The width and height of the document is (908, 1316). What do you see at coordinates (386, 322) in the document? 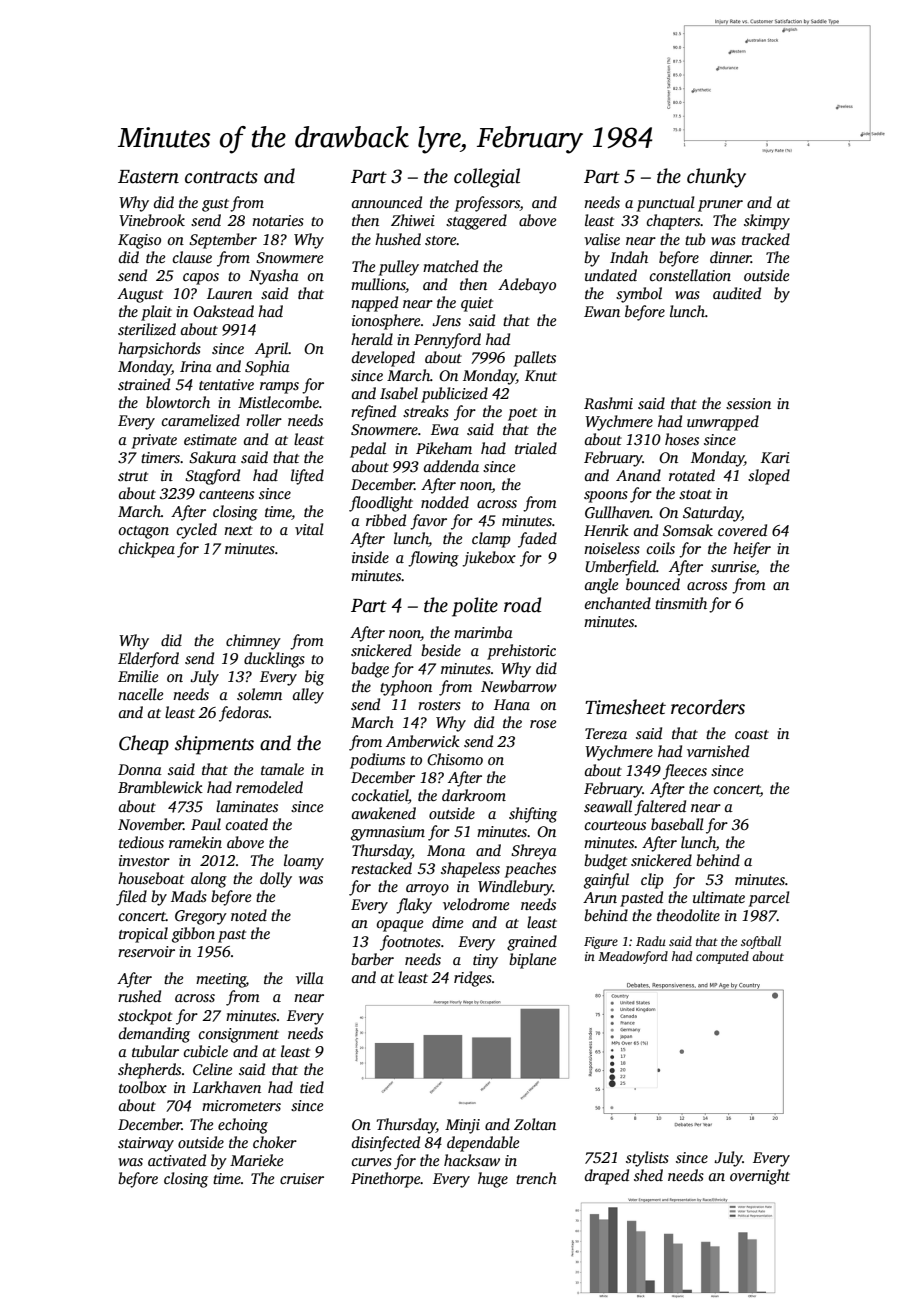
I see `ionosphere` at bounding box center [386, 322].
